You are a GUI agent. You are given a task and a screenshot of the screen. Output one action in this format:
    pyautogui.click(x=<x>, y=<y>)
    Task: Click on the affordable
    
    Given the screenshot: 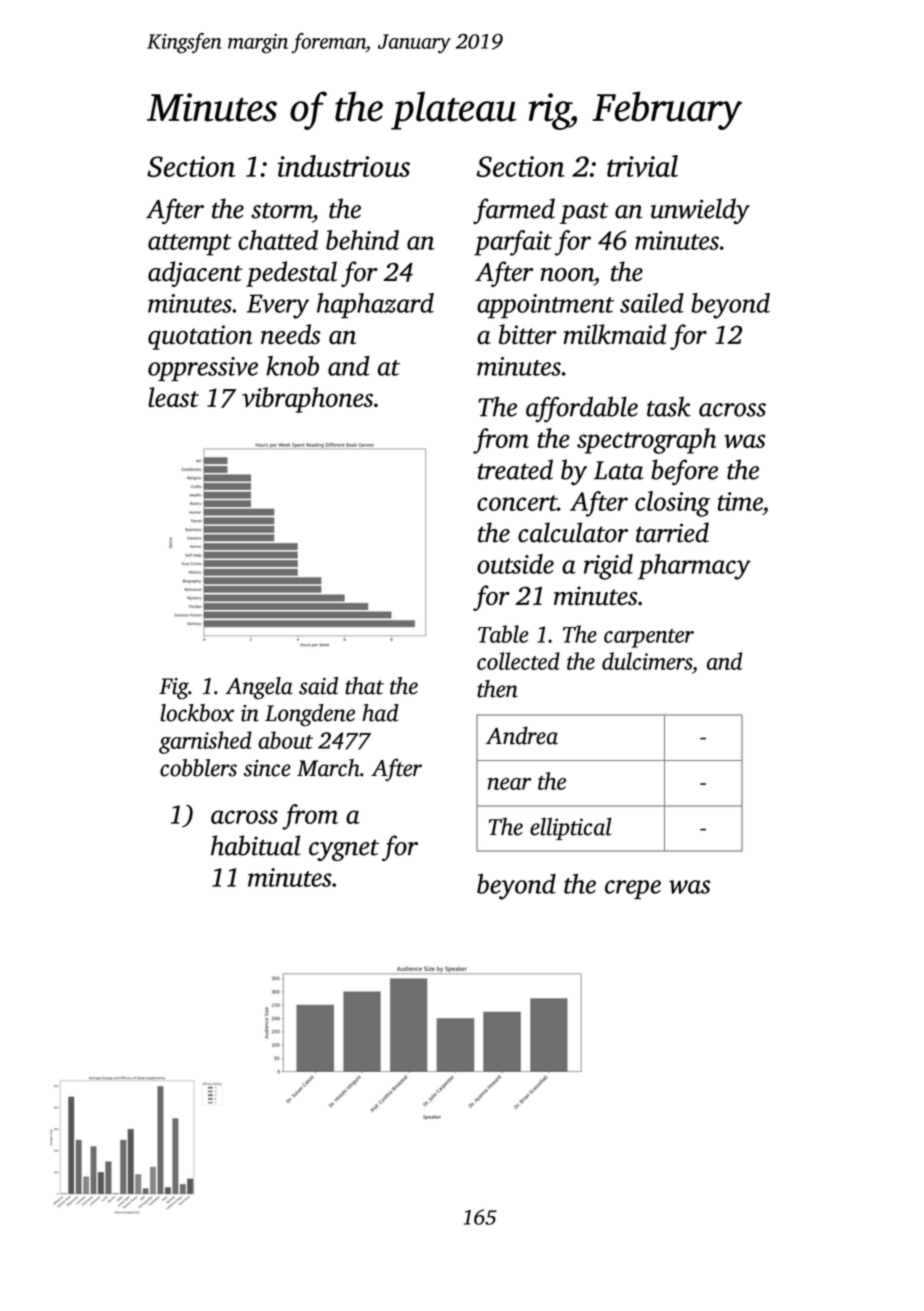 What is the action you would take?
    pyautogui.click(x=582, y=409)
